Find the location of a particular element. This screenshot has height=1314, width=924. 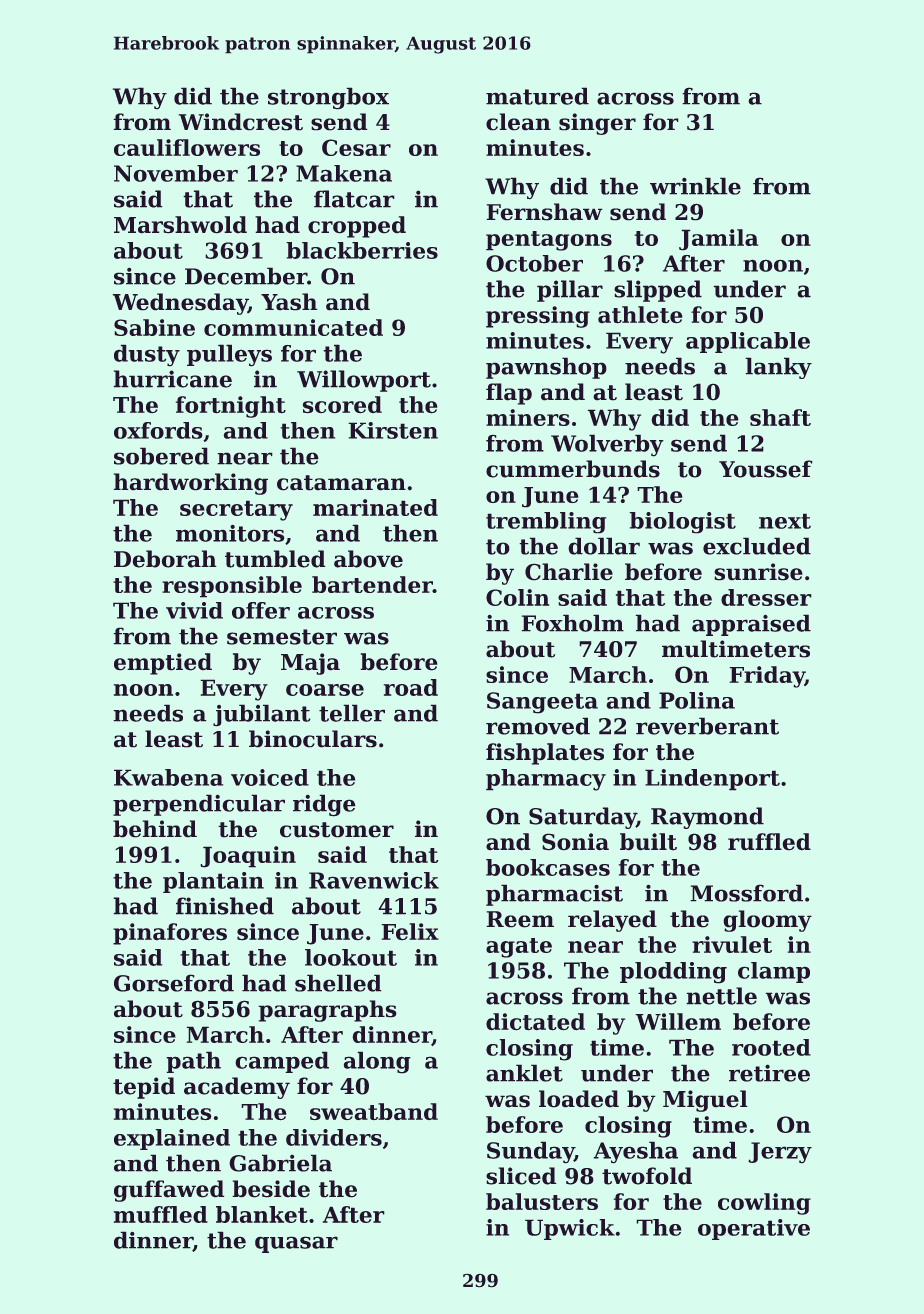

singer is located at coordinates (597, 124).
